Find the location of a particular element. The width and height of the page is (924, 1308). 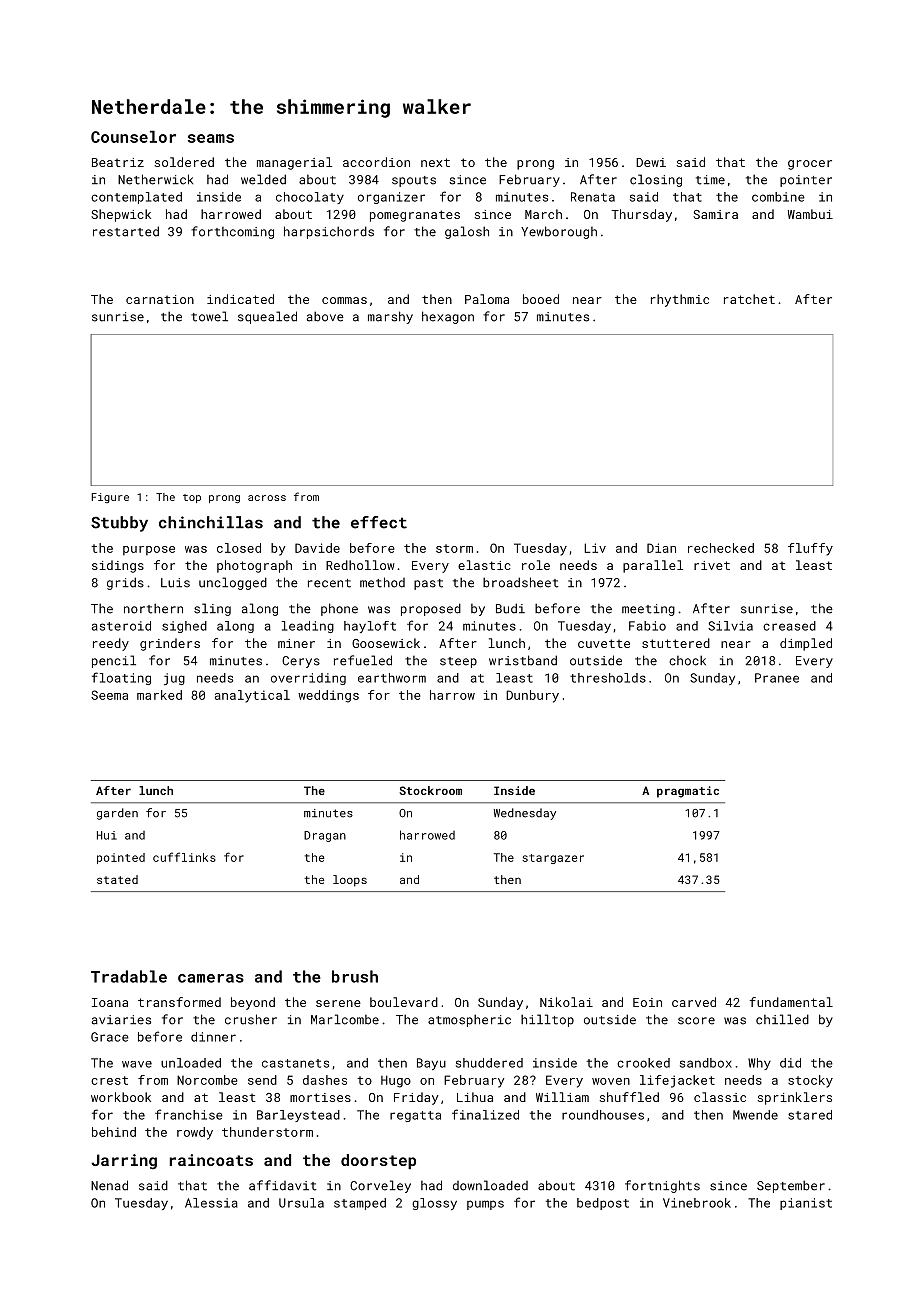

dimpled is located at coordinates (806, 644).
